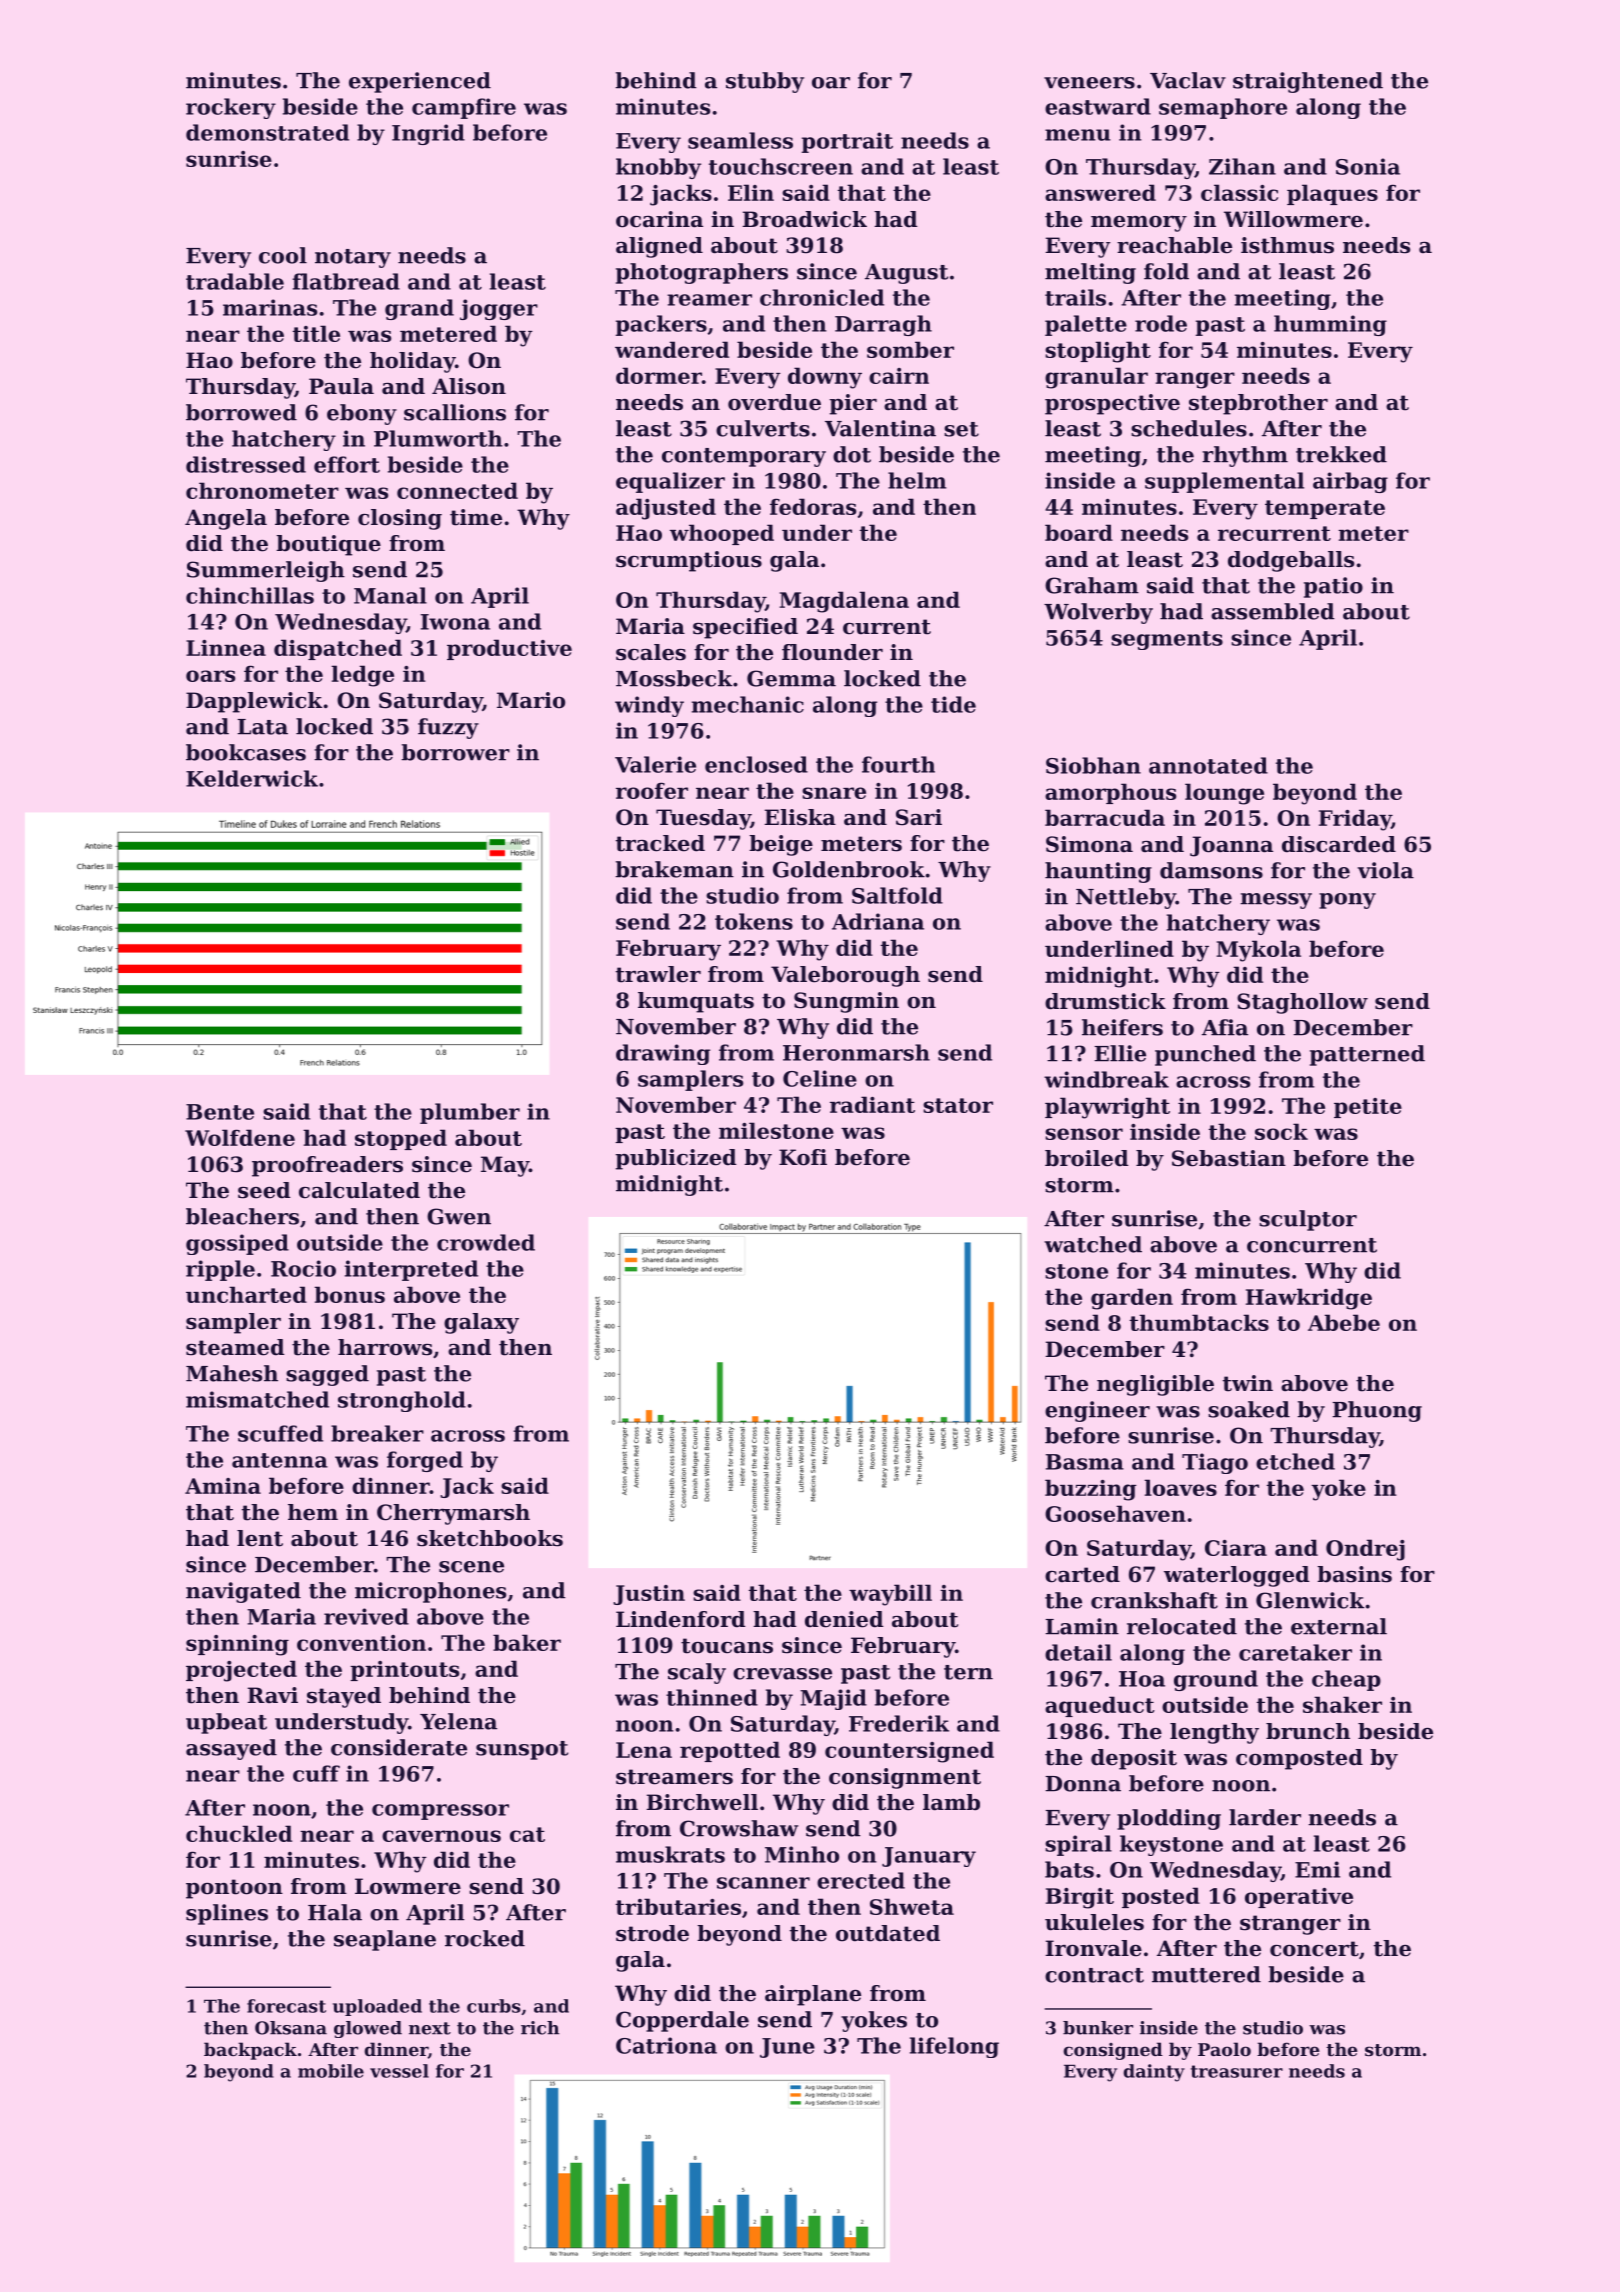 This document has width=1620, height=2292. Describe the element at coordinates (765, 82) in the document. I see `stubby` at that location.
